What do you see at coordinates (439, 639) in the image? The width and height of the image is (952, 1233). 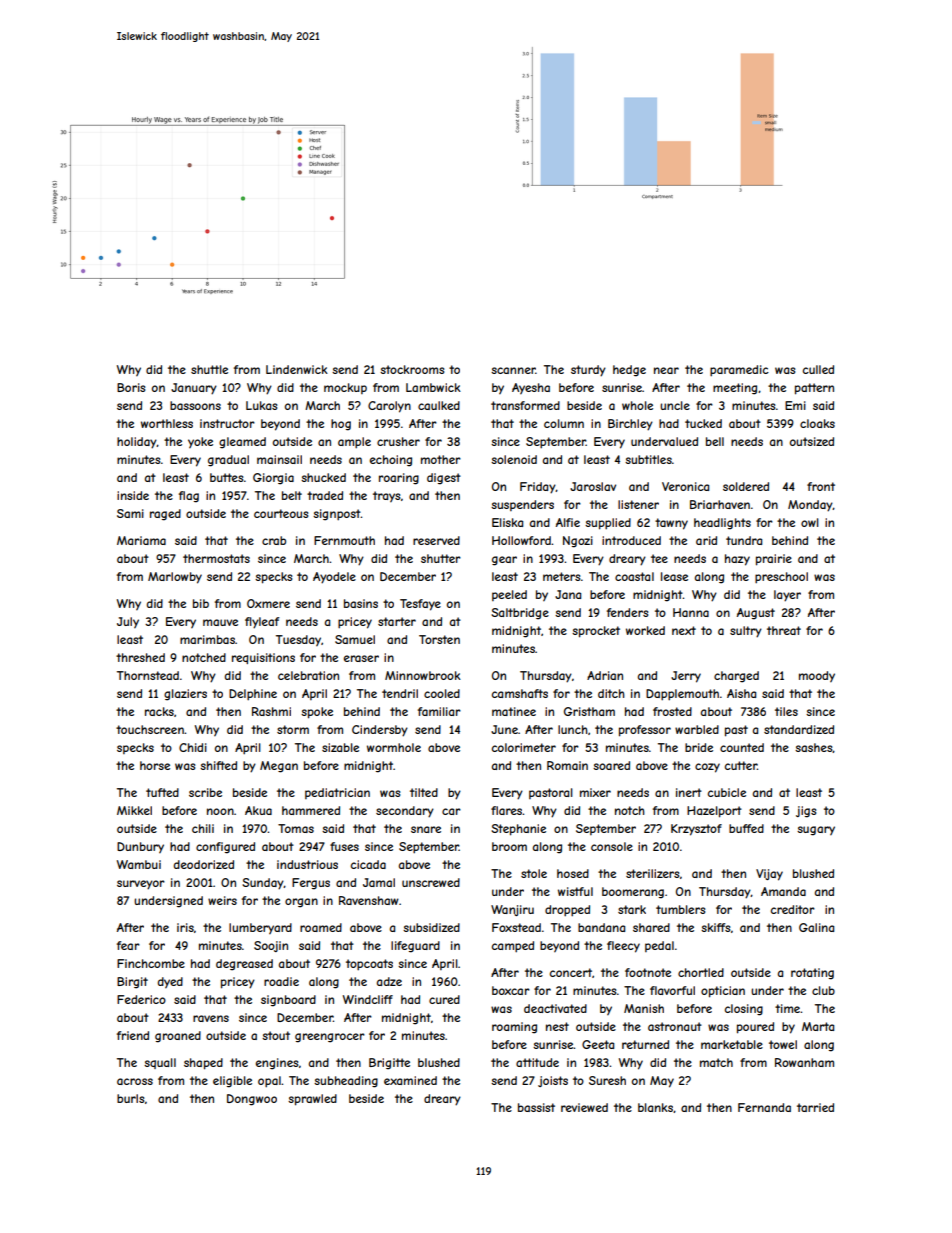 I see `Torsten` at bounding box center [439, 639].
